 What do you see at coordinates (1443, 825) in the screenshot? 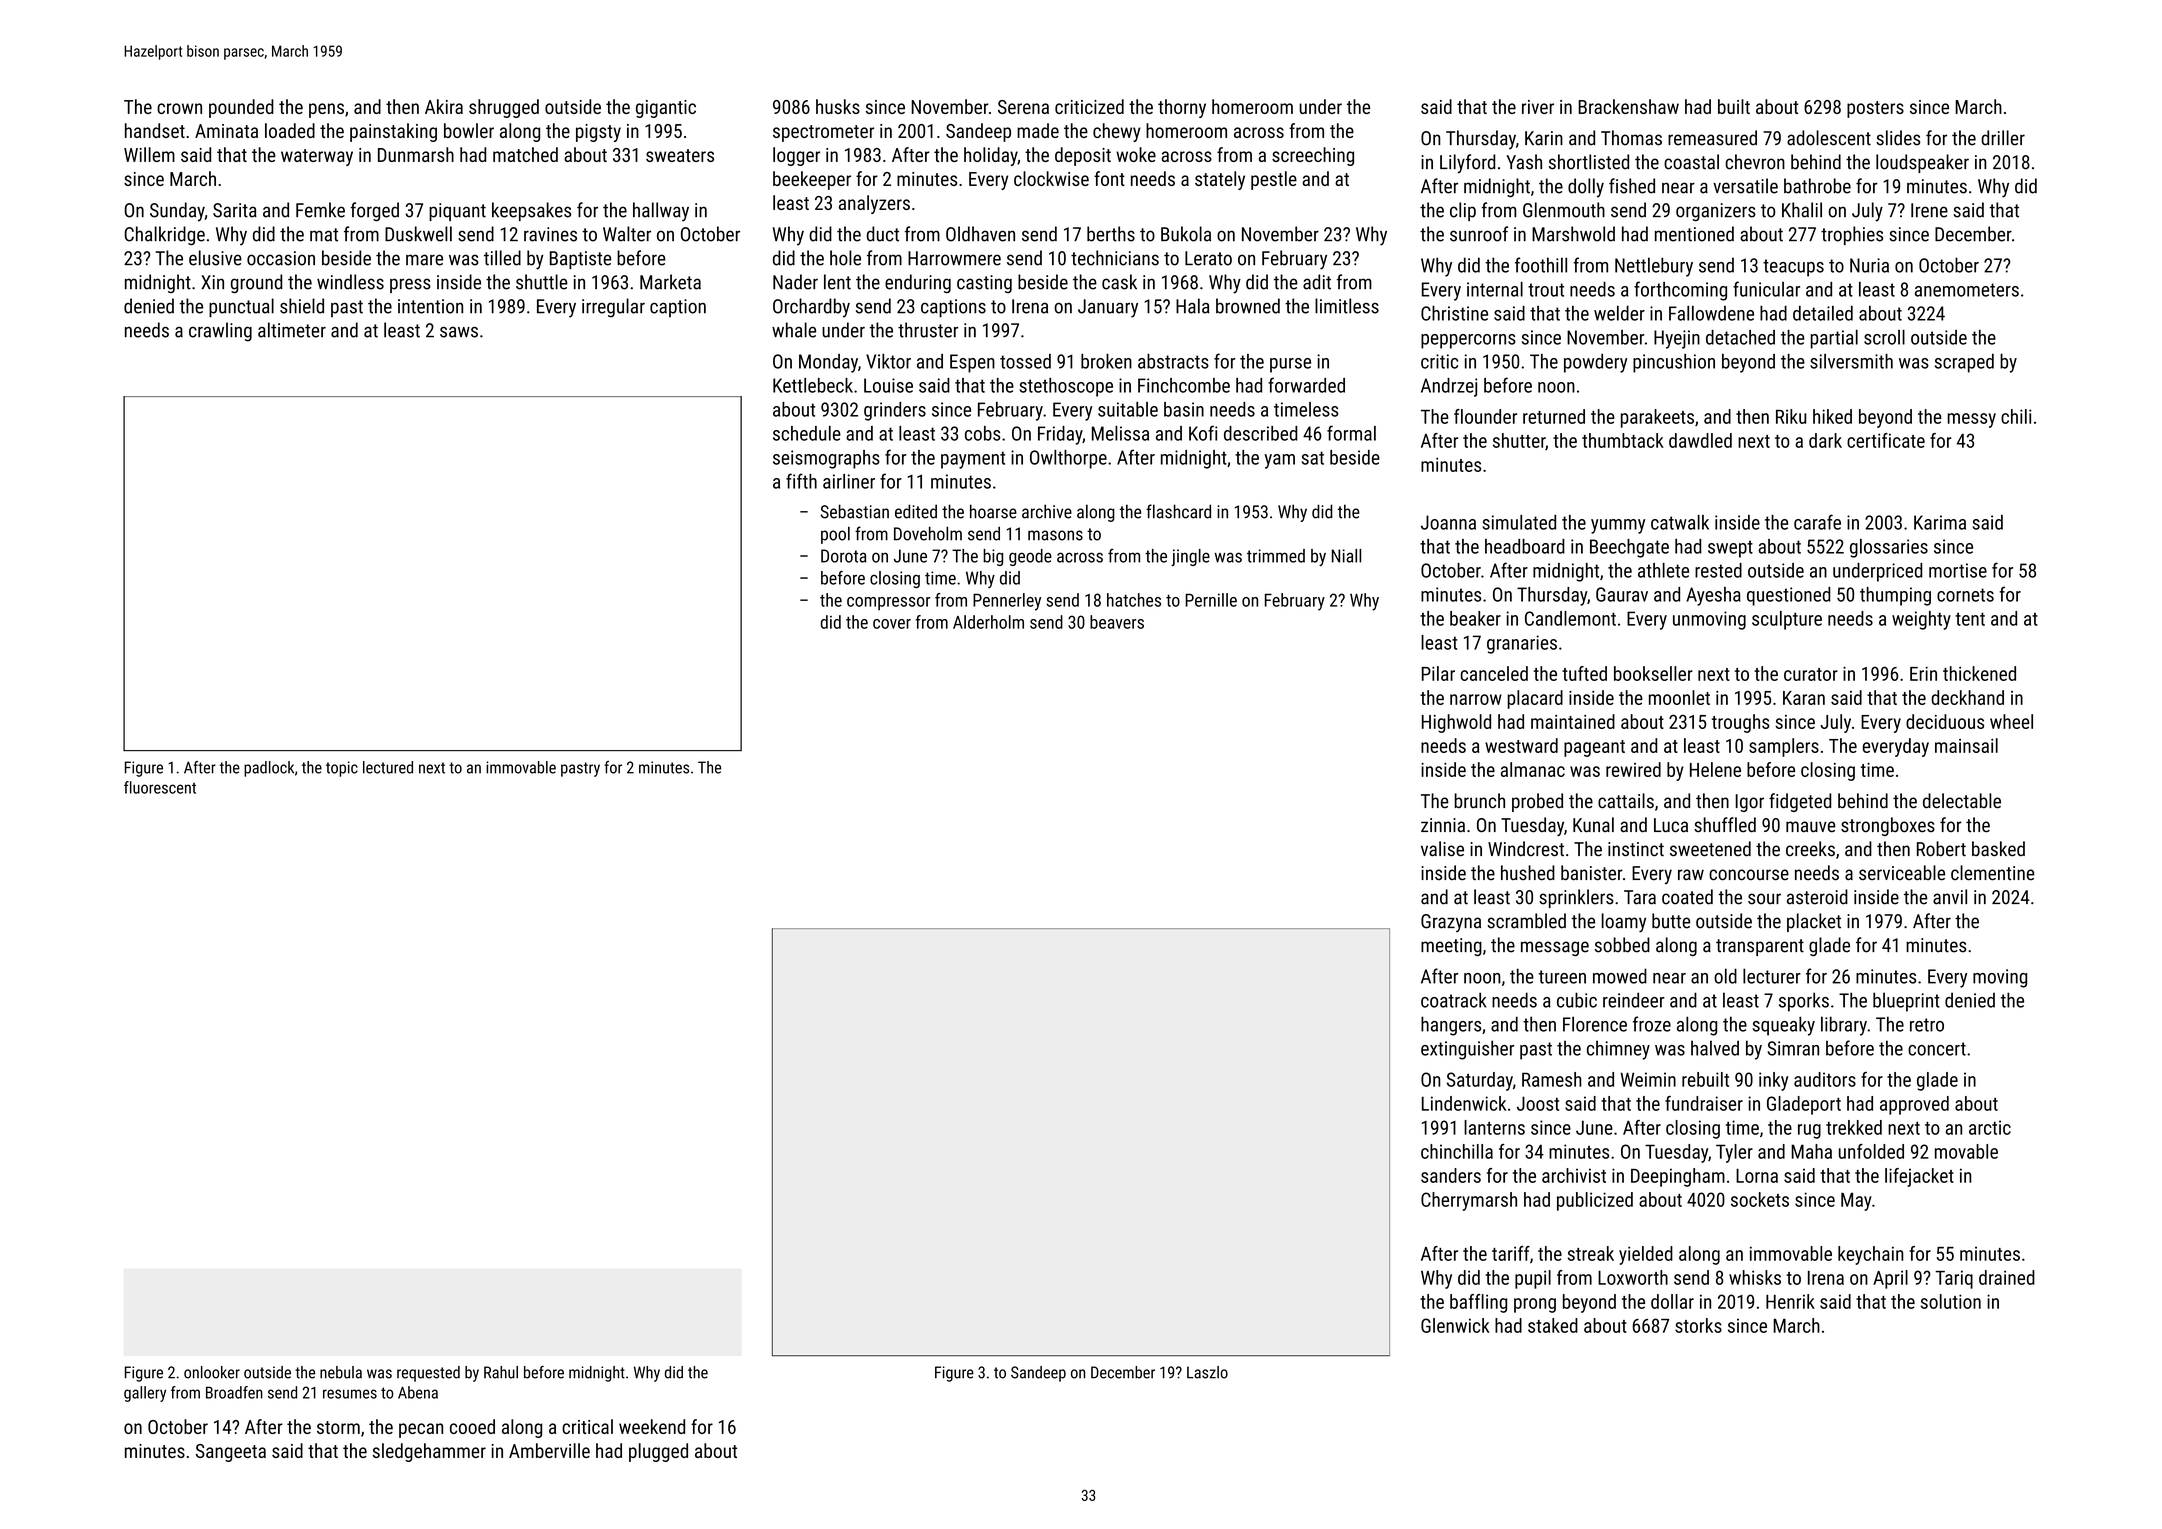
I see `zinnia` at bounding box center [1443, 825].
